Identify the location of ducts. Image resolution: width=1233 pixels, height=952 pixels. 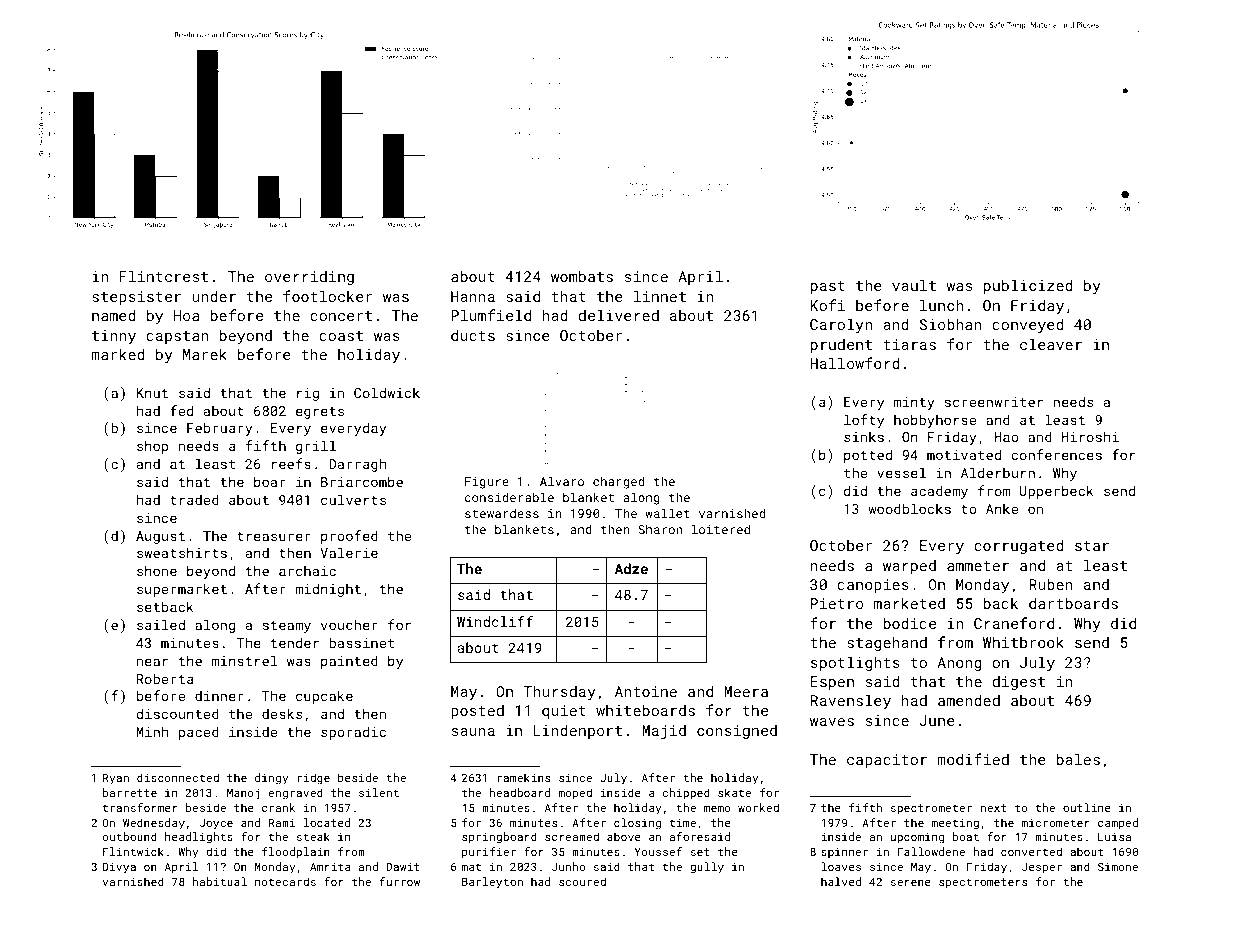
(473, 335).
